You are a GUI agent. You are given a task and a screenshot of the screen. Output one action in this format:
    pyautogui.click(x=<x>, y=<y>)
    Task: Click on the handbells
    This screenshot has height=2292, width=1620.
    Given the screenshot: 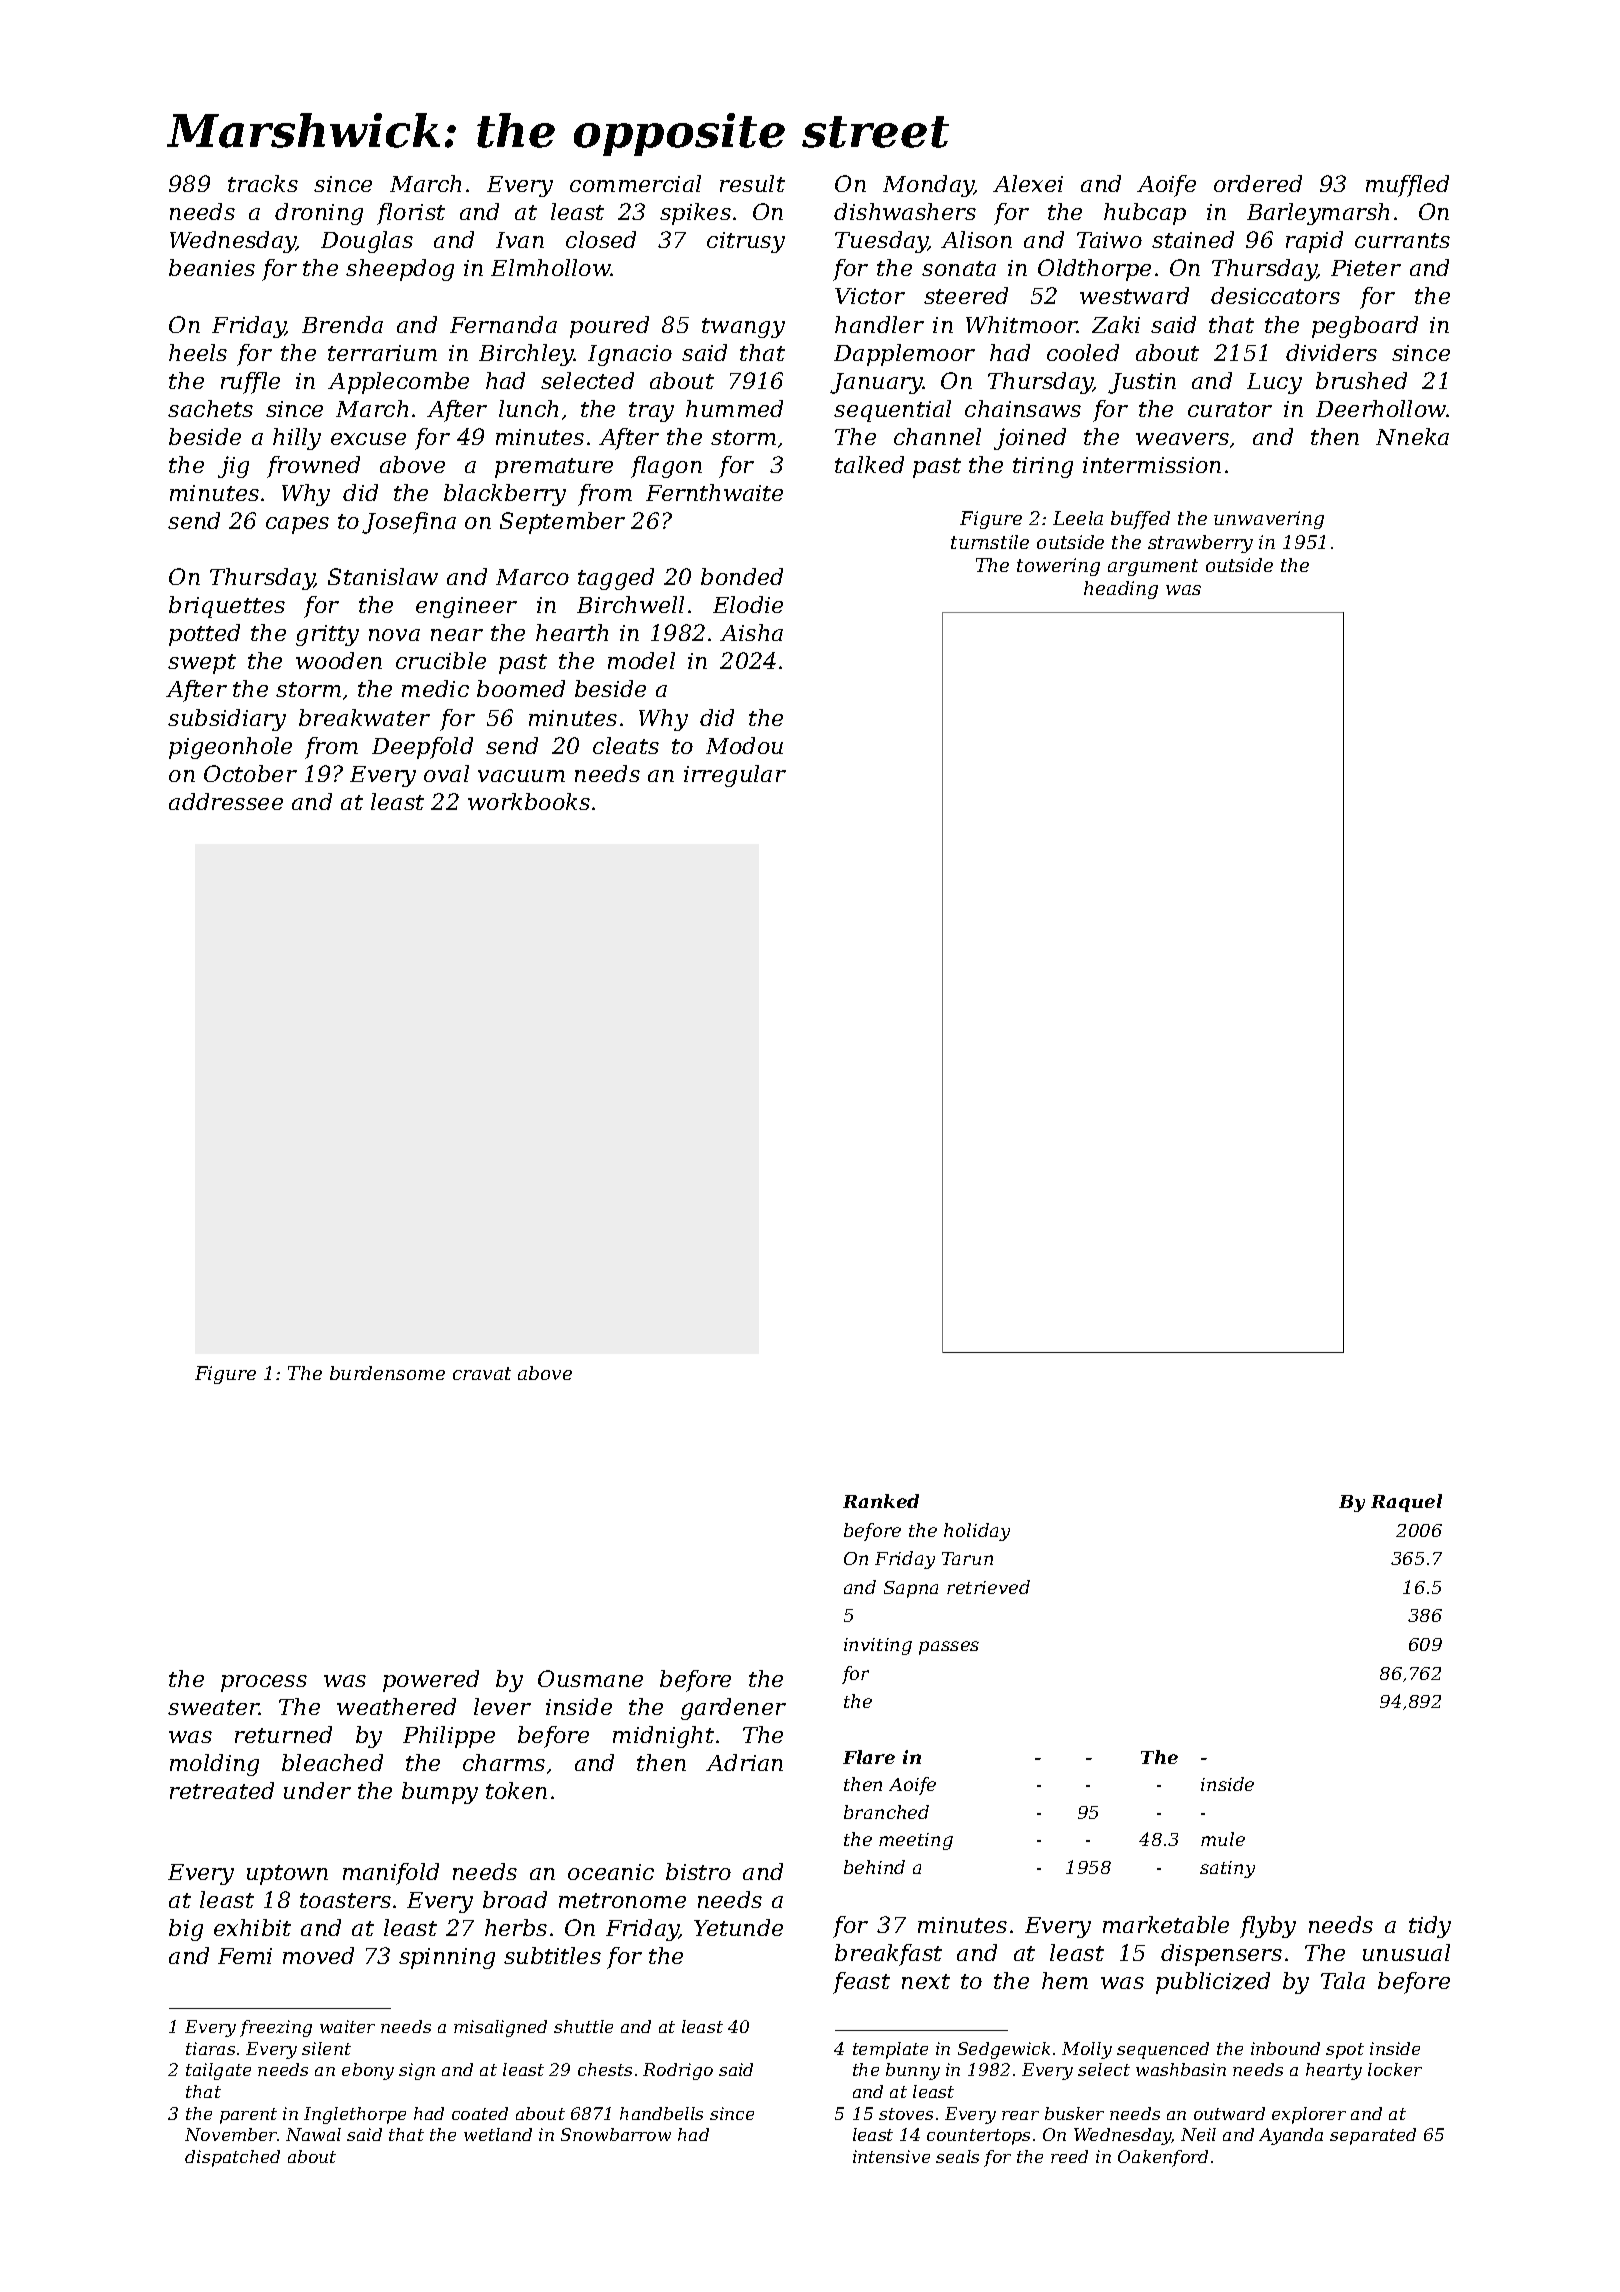 What is the action you would take?
    pyautogui.click(x=661, y=2113)
